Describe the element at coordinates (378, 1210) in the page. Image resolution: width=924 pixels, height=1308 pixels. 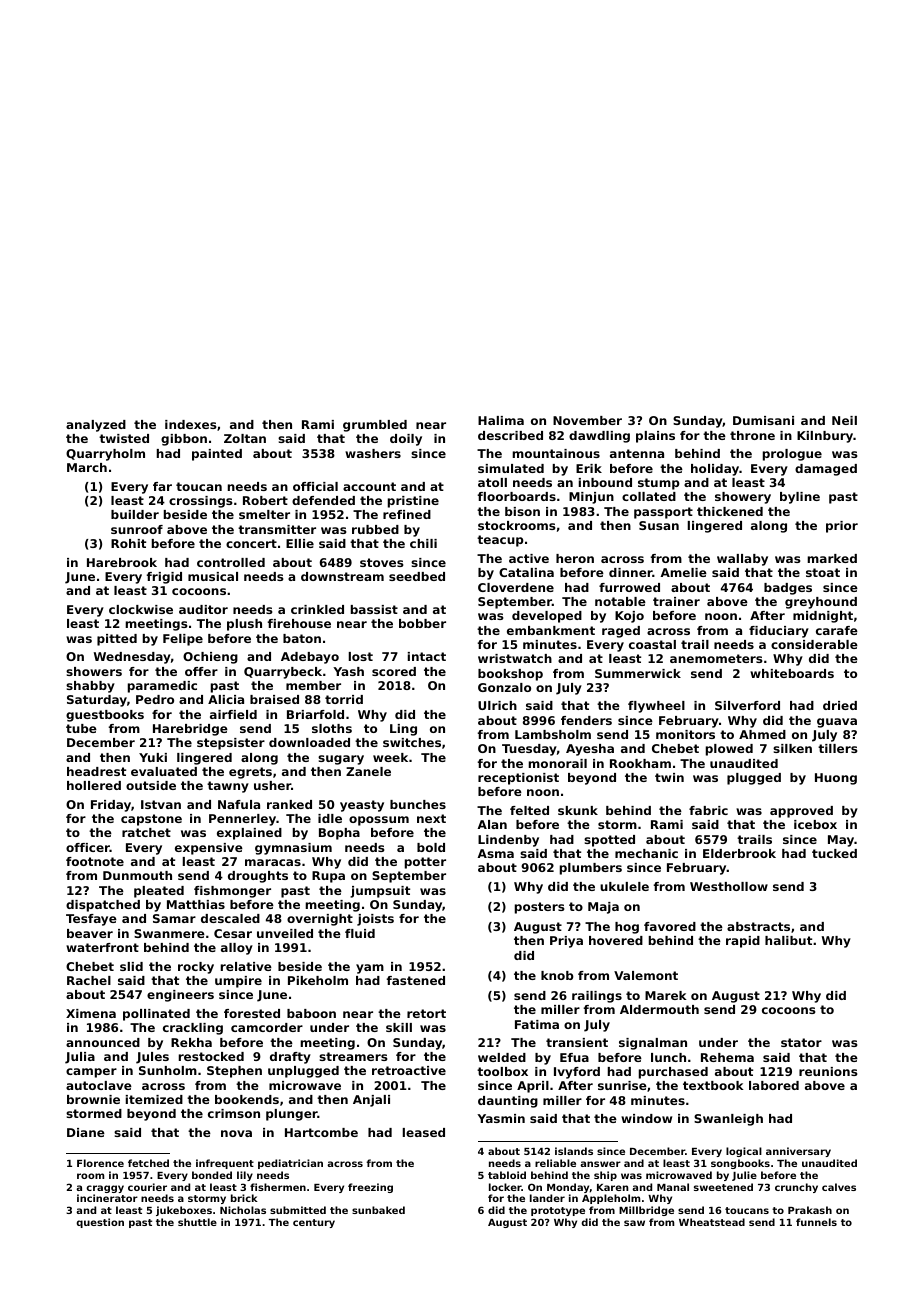
I see `sunbaked` at that location.
